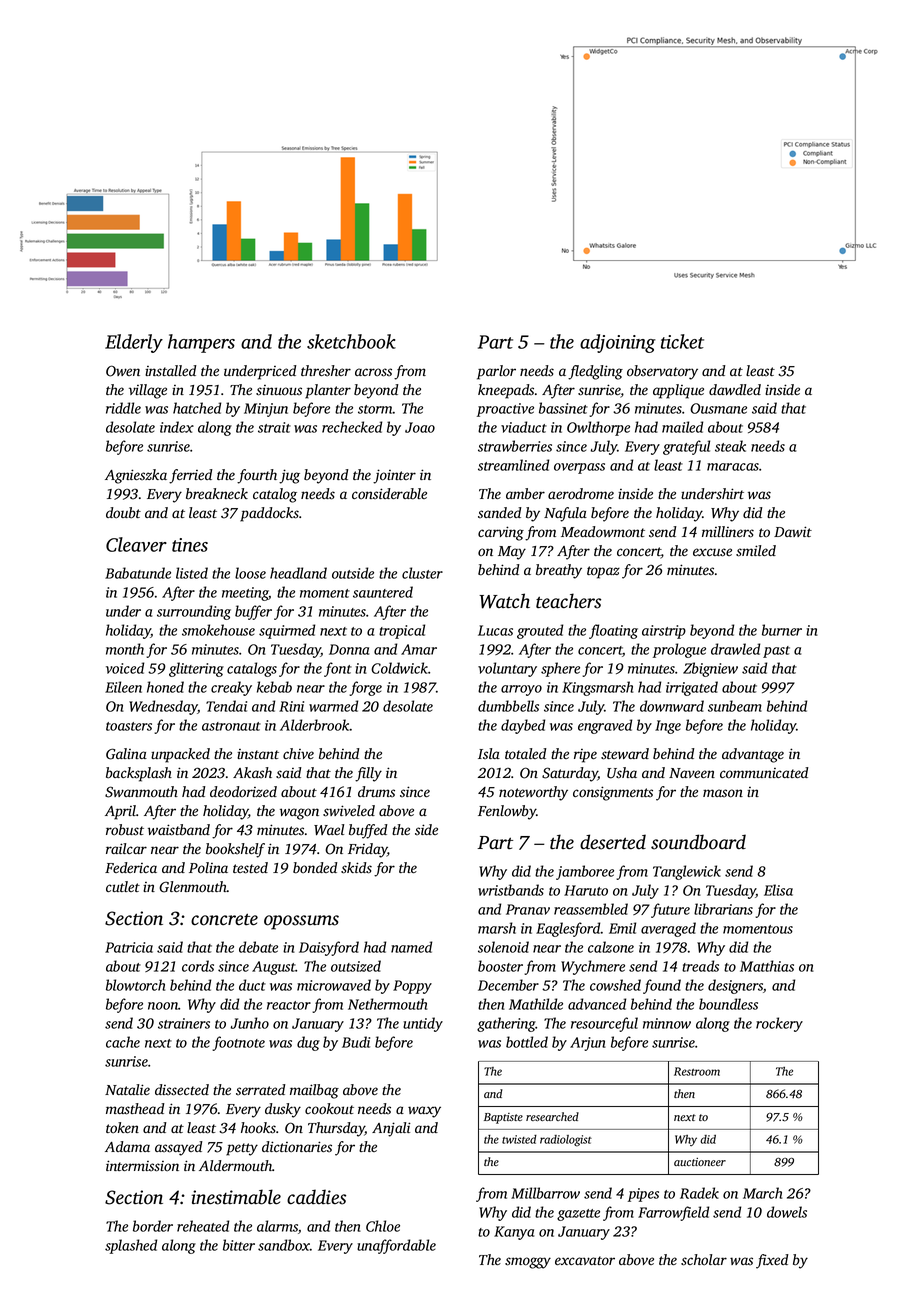 The height and width of the document is (1314, 924). I want to click on meeting, so click(245, 594).
